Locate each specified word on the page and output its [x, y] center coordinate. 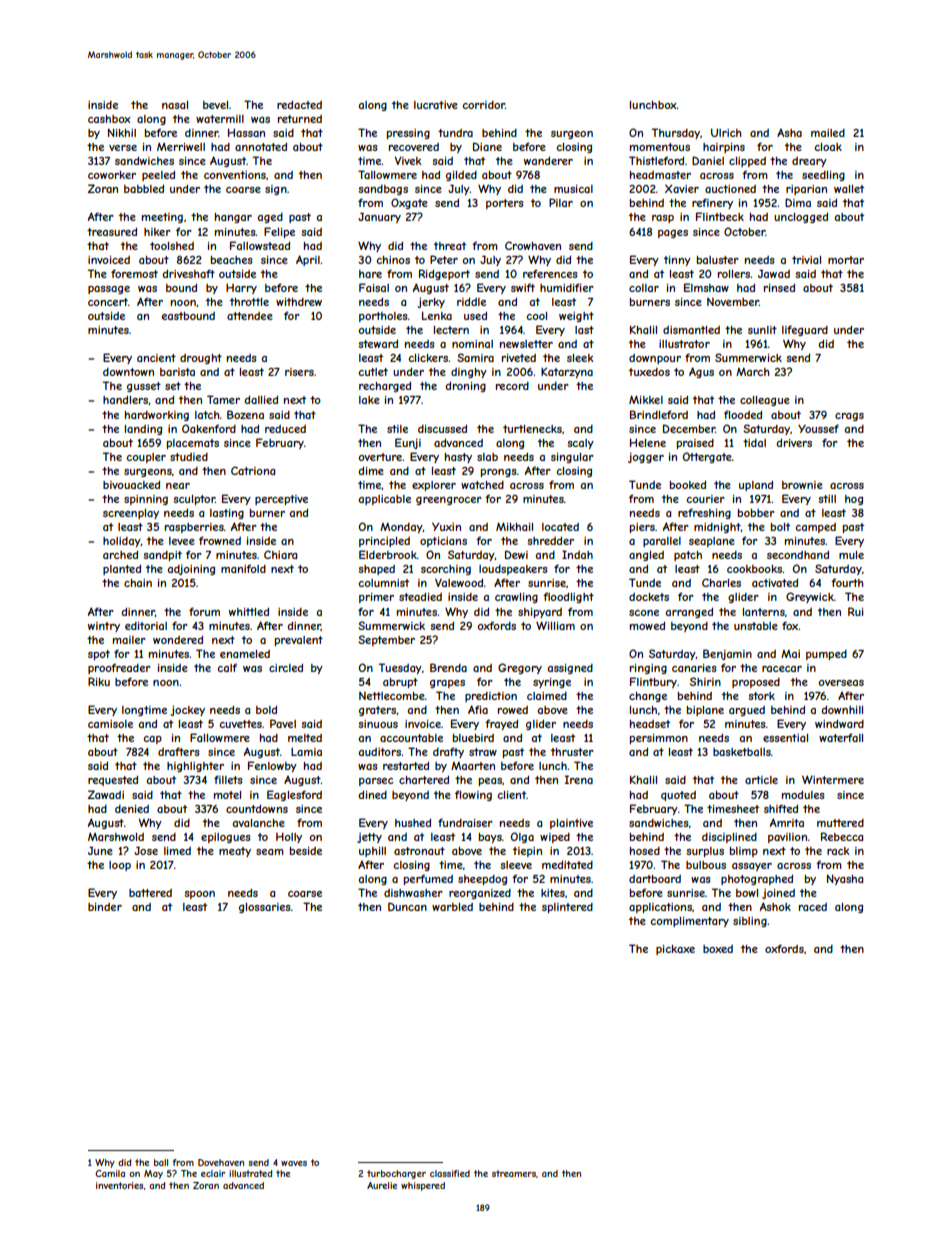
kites [553, 893]
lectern [451, 330]
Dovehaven [221, 1162]
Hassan [246, 132]
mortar [846, 260]
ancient [156, 358]
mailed [828, 133]
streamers [514, 1173]
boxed [718, 949]
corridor [483, 105]
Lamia [306, 752]
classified [450, 1173]
